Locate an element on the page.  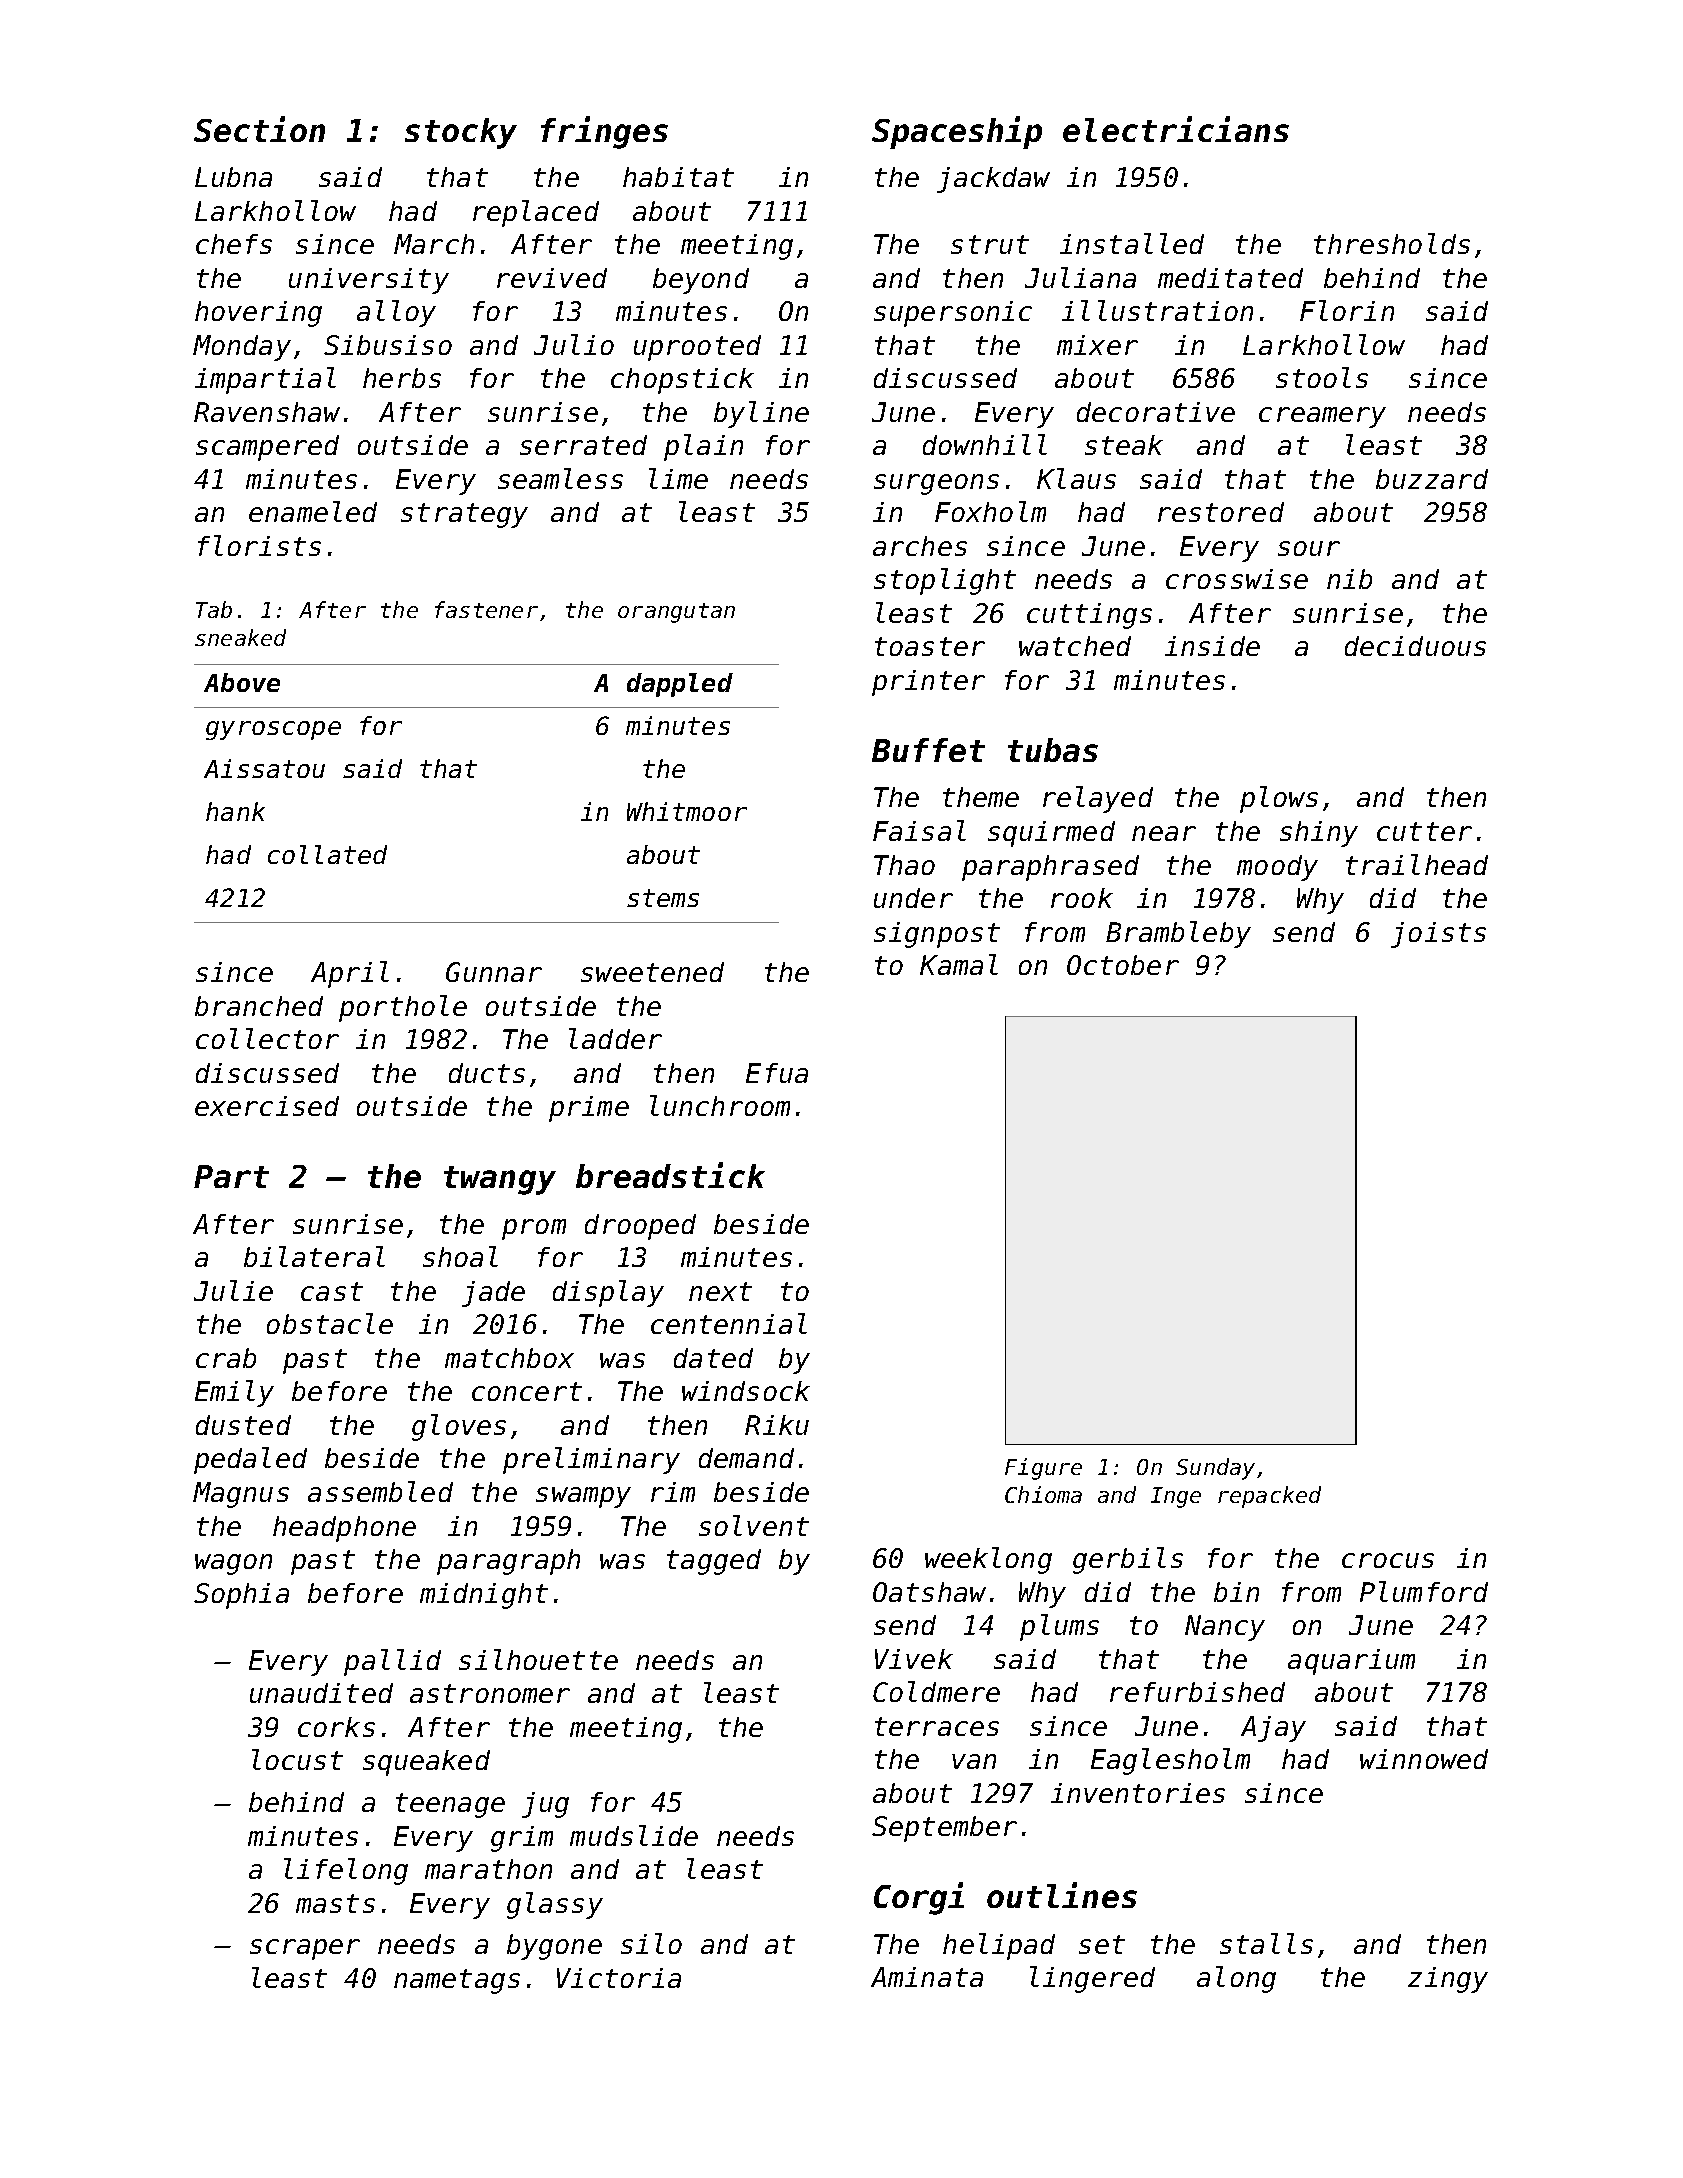
beyond is located at coordinates (701, 281).
